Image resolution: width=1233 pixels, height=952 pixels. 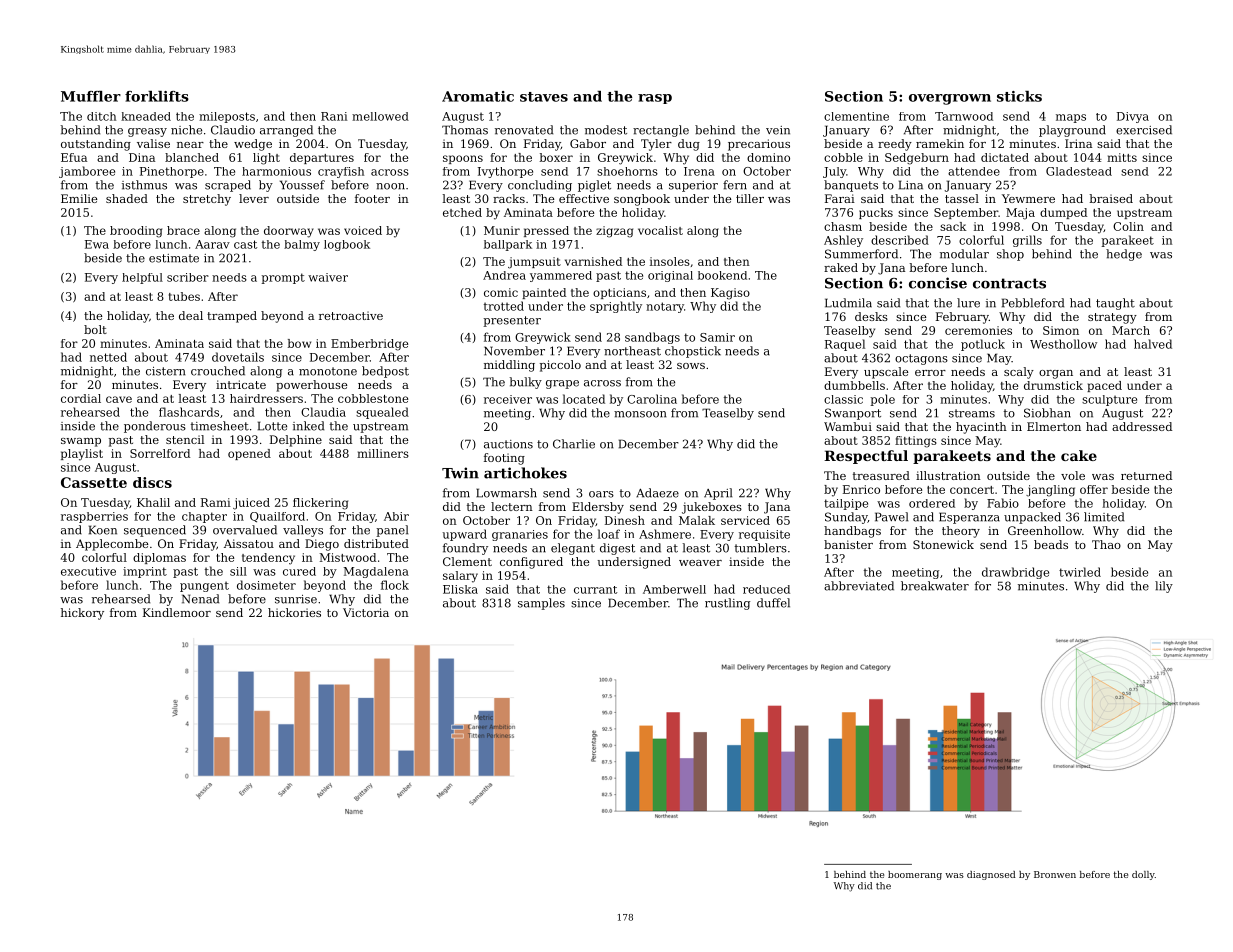 What do you see at coordinates (915, 875) in the screenshot?
I see `boomerang` at bounding box center [915, 875].
